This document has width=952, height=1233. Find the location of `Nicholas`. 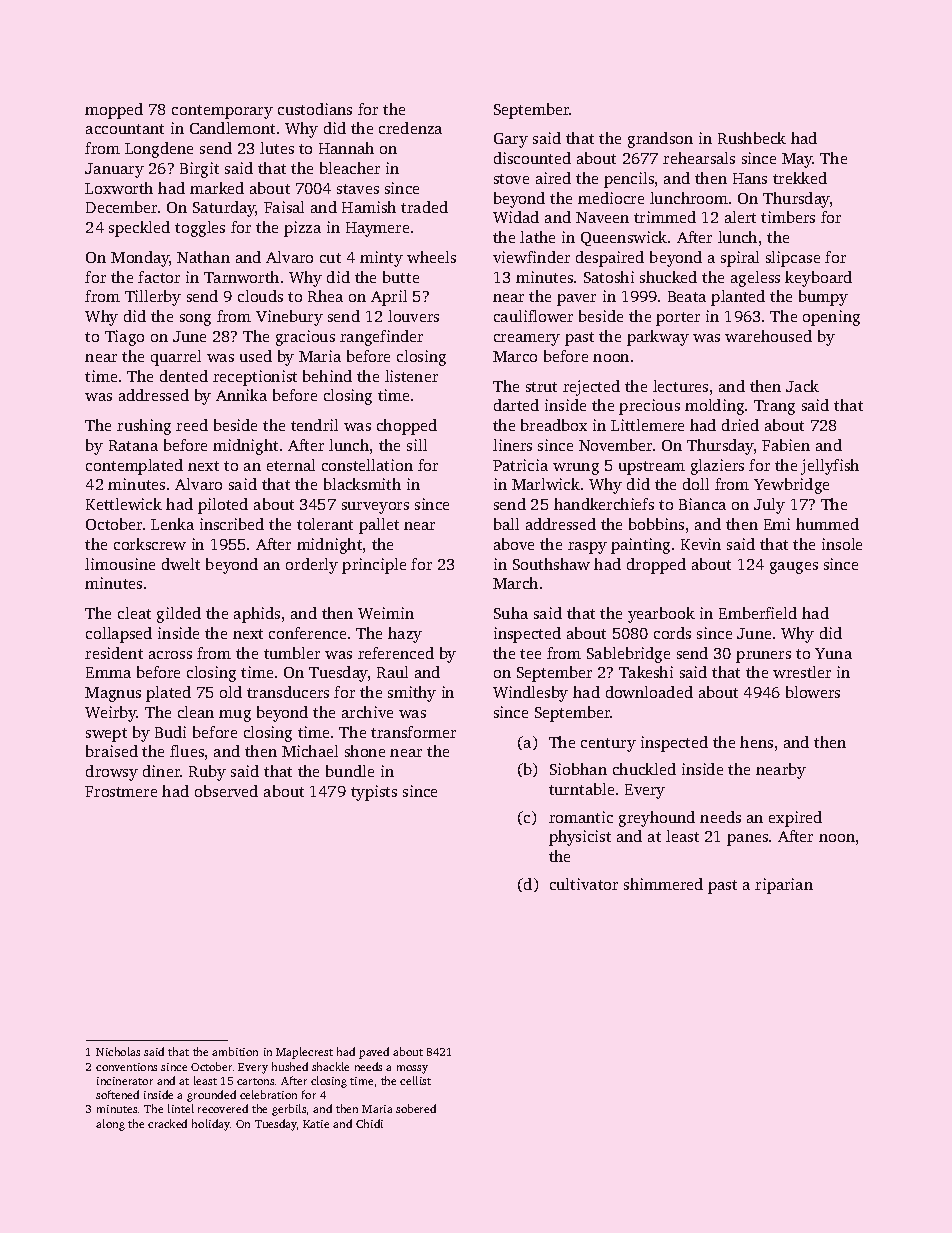

Nicholas is located at coordinates (118, 1051).
